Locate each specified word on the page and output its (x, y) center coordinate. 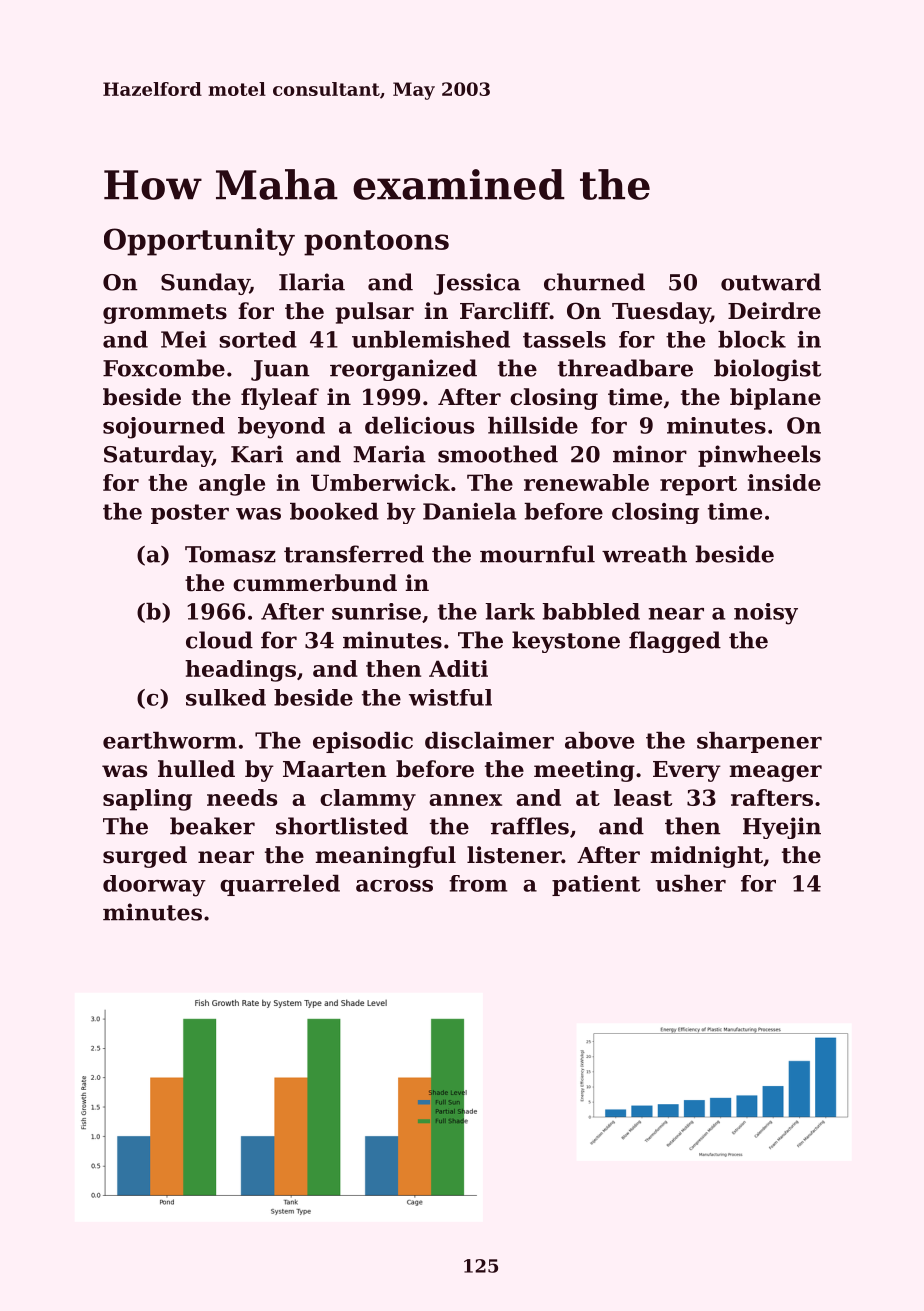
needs (242, 797)
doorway (154, 886)
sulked (226, 697)
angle (232, 485)
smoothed (498, 454)
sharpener (759, 742)
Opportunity (199, 242)
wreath (644, 554)
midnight (706, 857)
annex (465, 800)
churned (594, 282)
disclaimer (489, 740)
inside (784, 482)
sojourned (164, 428)
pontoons (376, 243)
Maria (389, 454)
